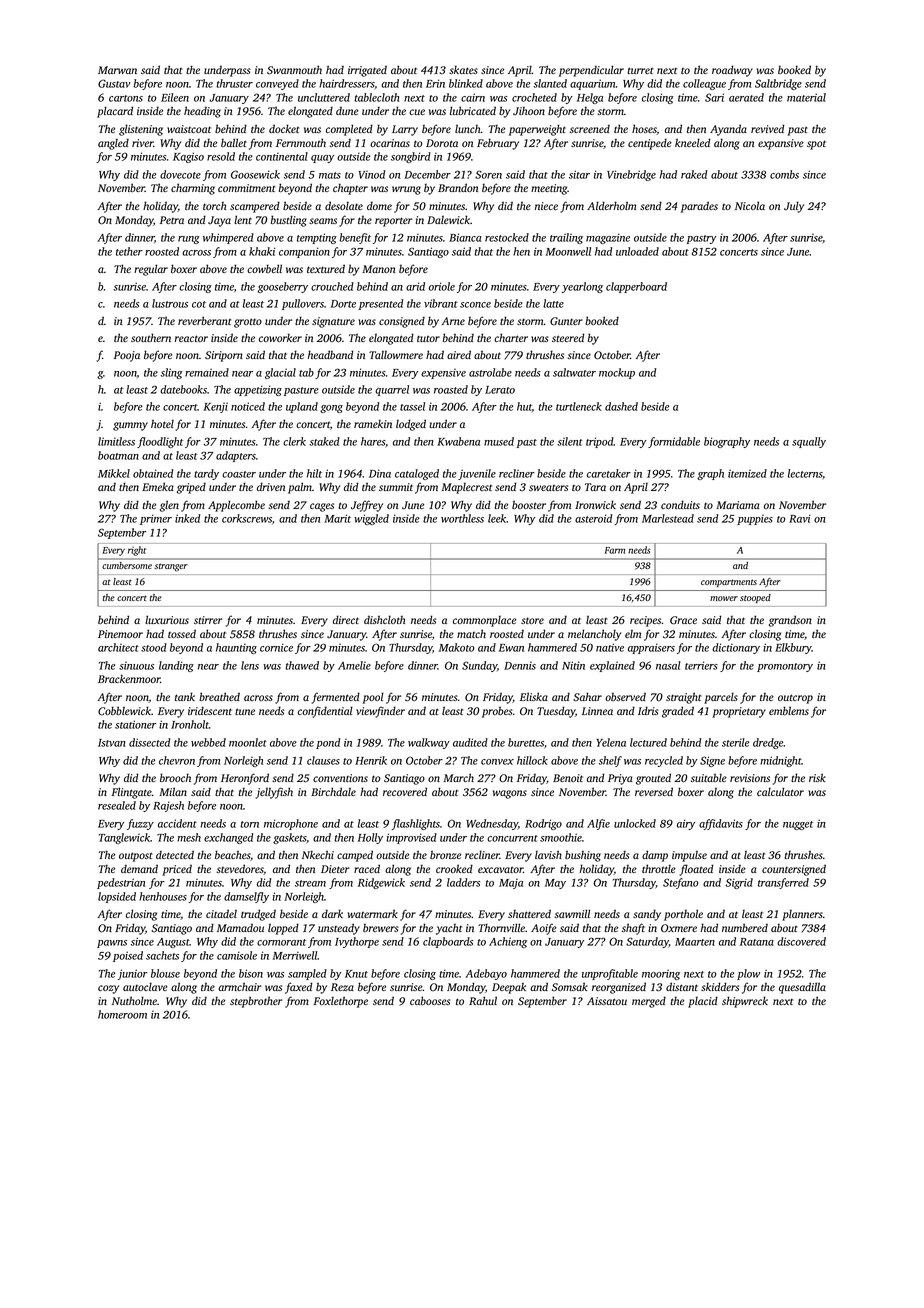  Describe the element at coordinates (256, 1002) in the document. I see `stepbrother` at that location.
